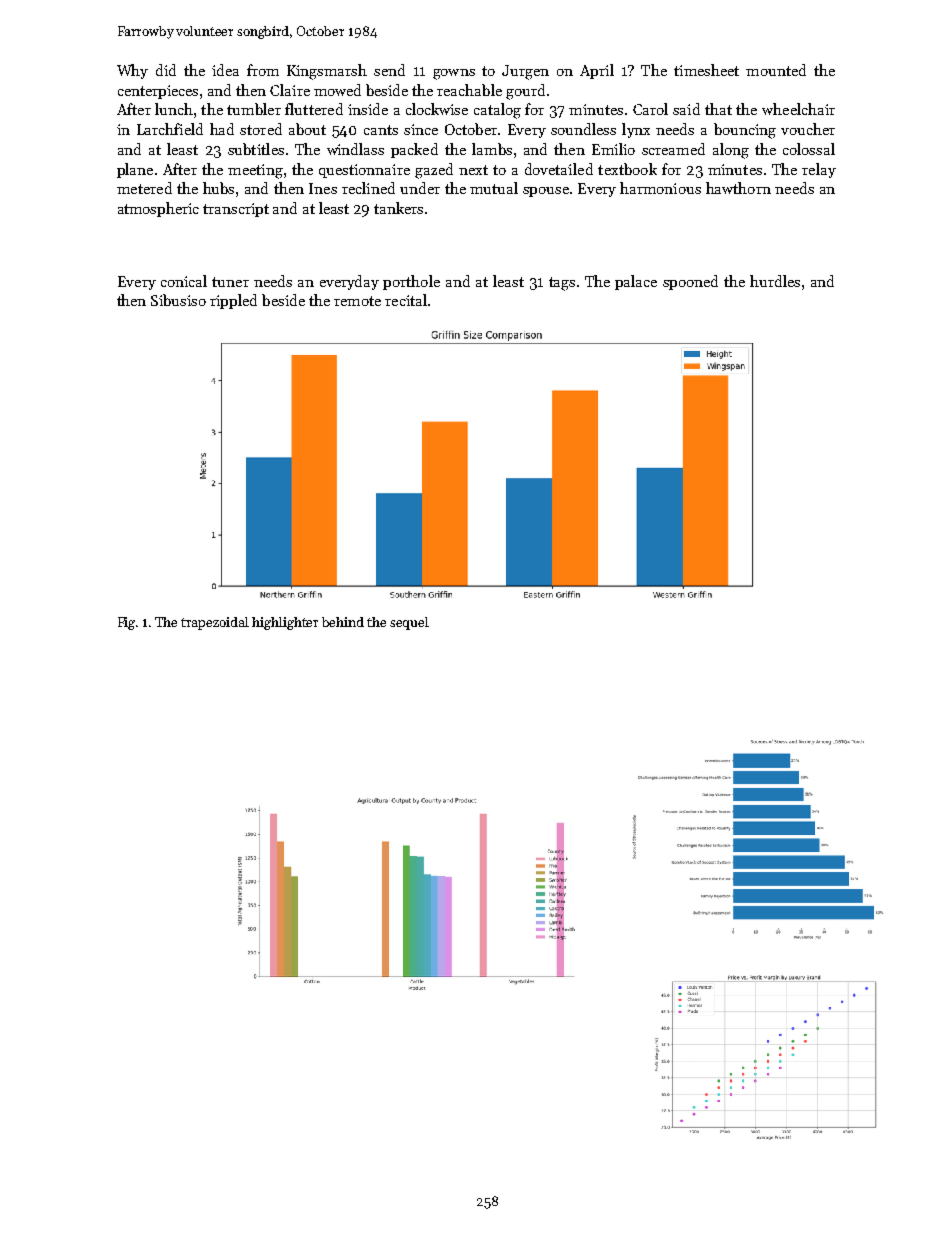 Image resolution: width=952 pixels, height=1233 pixels. What do you see at coordinates (218, 188) in the page?
I see `hubs` at bounding box center [218, 188].
